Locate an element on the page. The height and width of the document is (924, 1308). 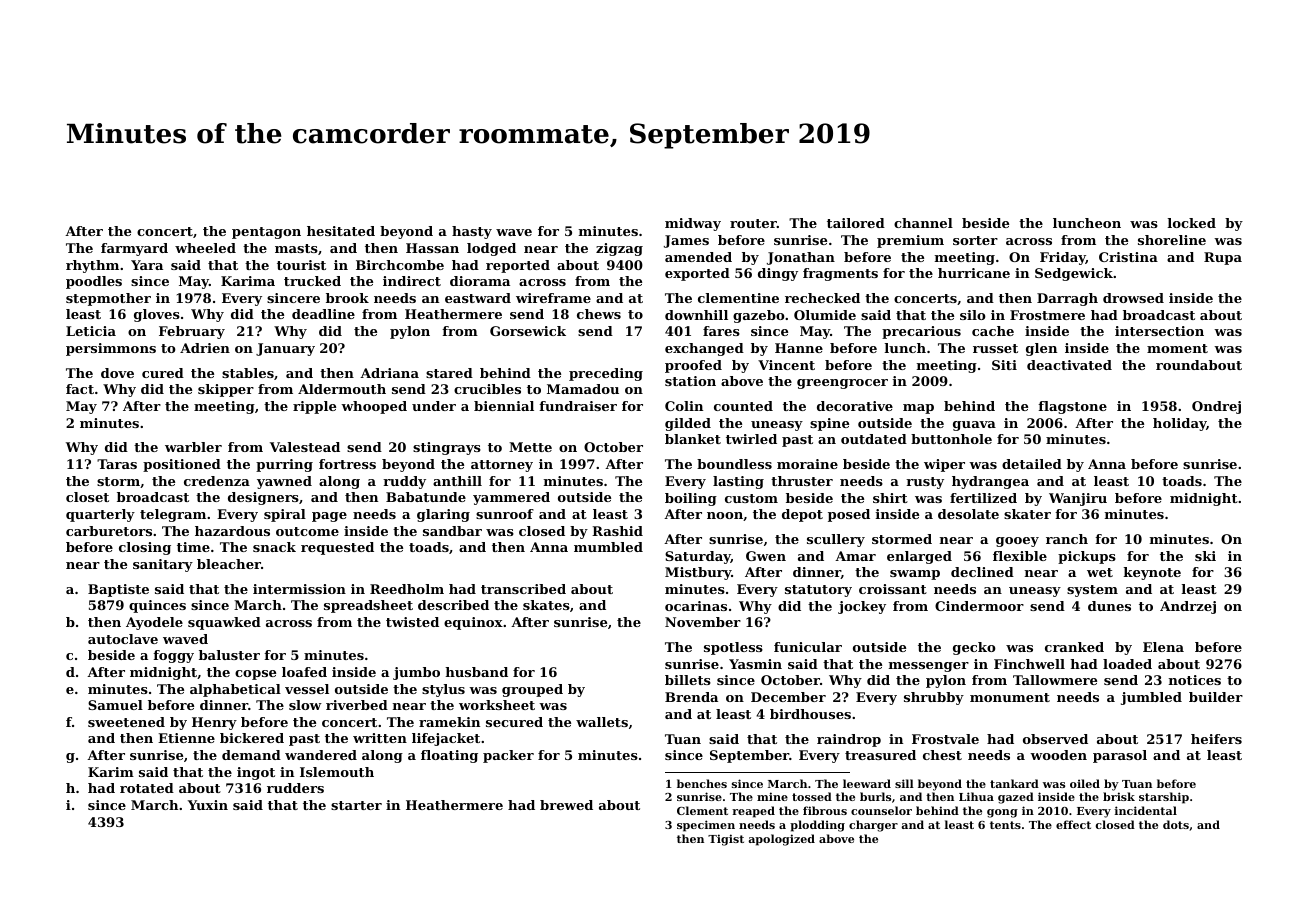
locked is located at coordinates (1192, 223).
